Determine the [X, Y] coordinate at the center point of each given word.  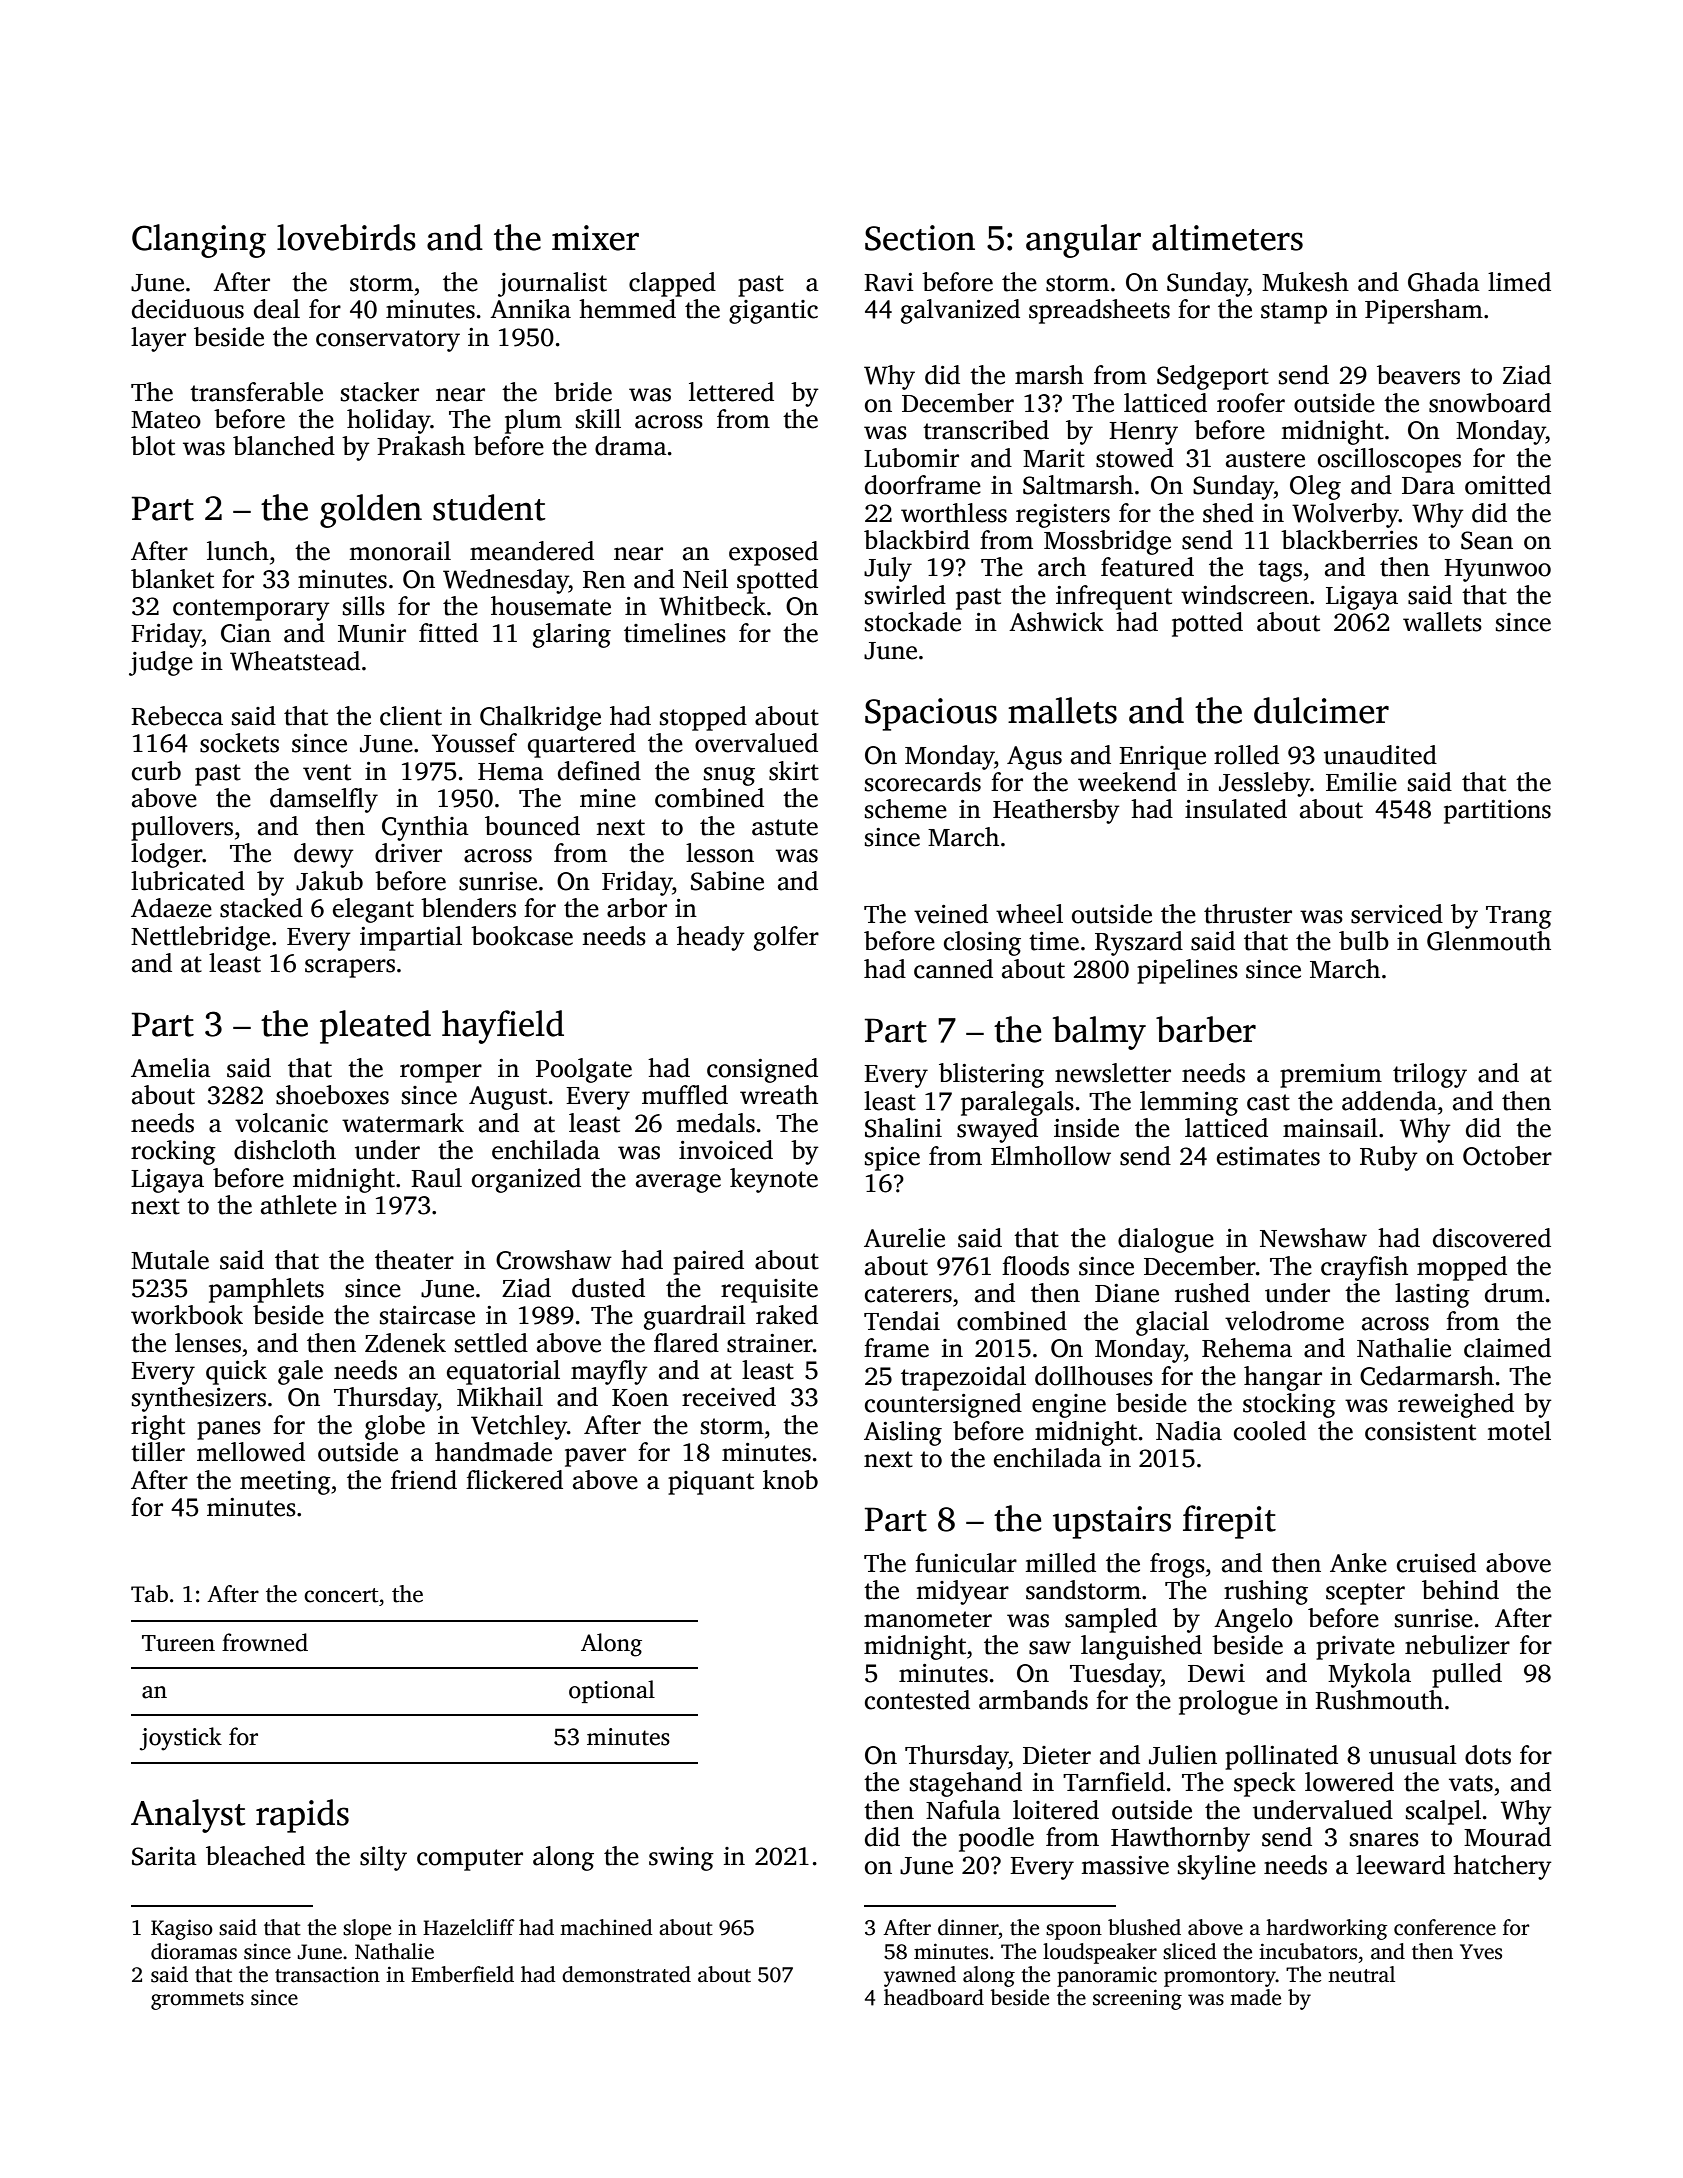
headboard [934, 1997]
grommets [197, 2001]
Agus [1034, 758]
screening [1137, 1999]
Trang [1519, 917]
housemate [551, 606]
